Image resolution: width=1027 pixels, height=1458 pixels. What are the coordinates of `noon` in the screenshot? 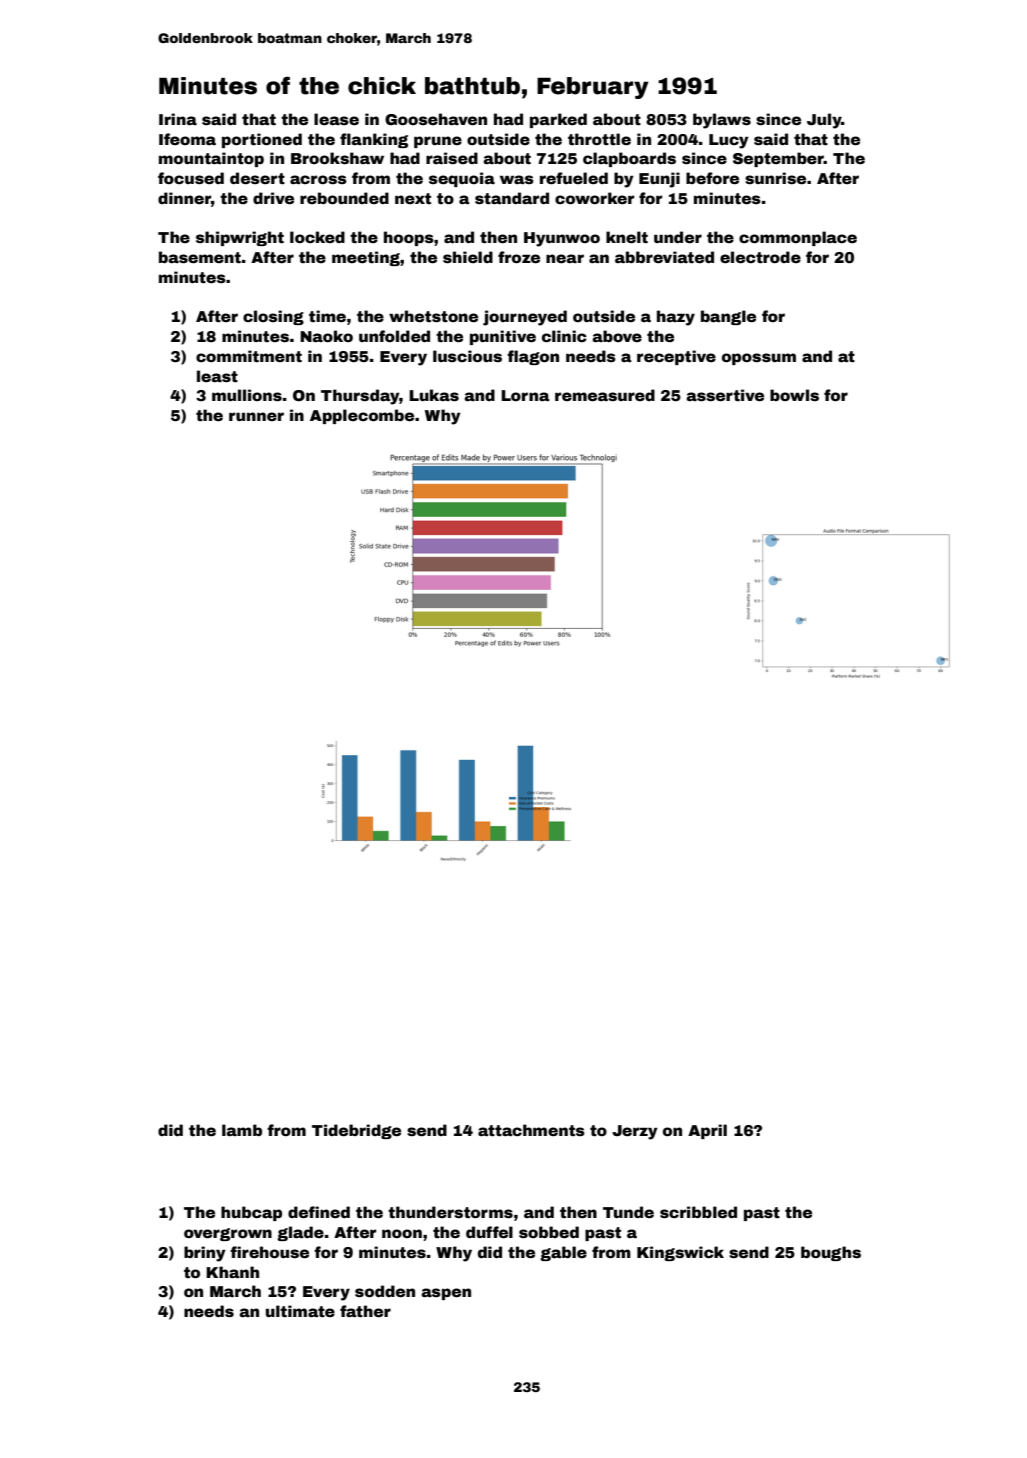 It's located at (402, 1233).
